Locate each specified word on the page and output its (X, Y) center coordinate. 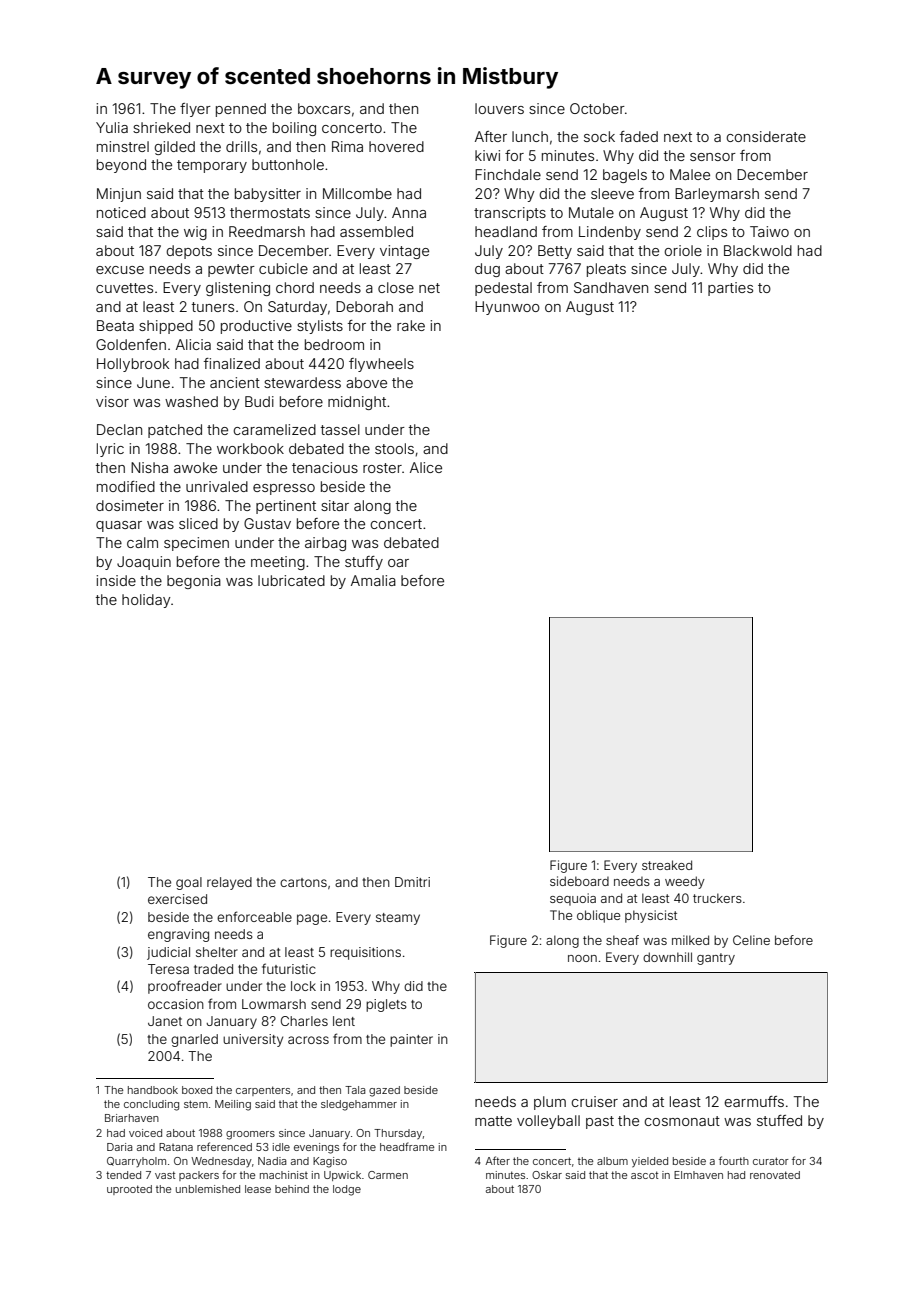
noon (582, 958)
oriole (683, 250)
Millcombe (357, 193)
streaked (667, 865)
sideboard (579, 881)
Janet (165, 1021)
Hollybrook (133, 365)
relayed (229, 883)
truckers (717, 898)
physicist (651, 916)
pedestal (503, 289)
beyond (121, 166)
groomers (250, 1135)
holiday (146, 601)
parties (730, 289)
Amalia (373, 580)
